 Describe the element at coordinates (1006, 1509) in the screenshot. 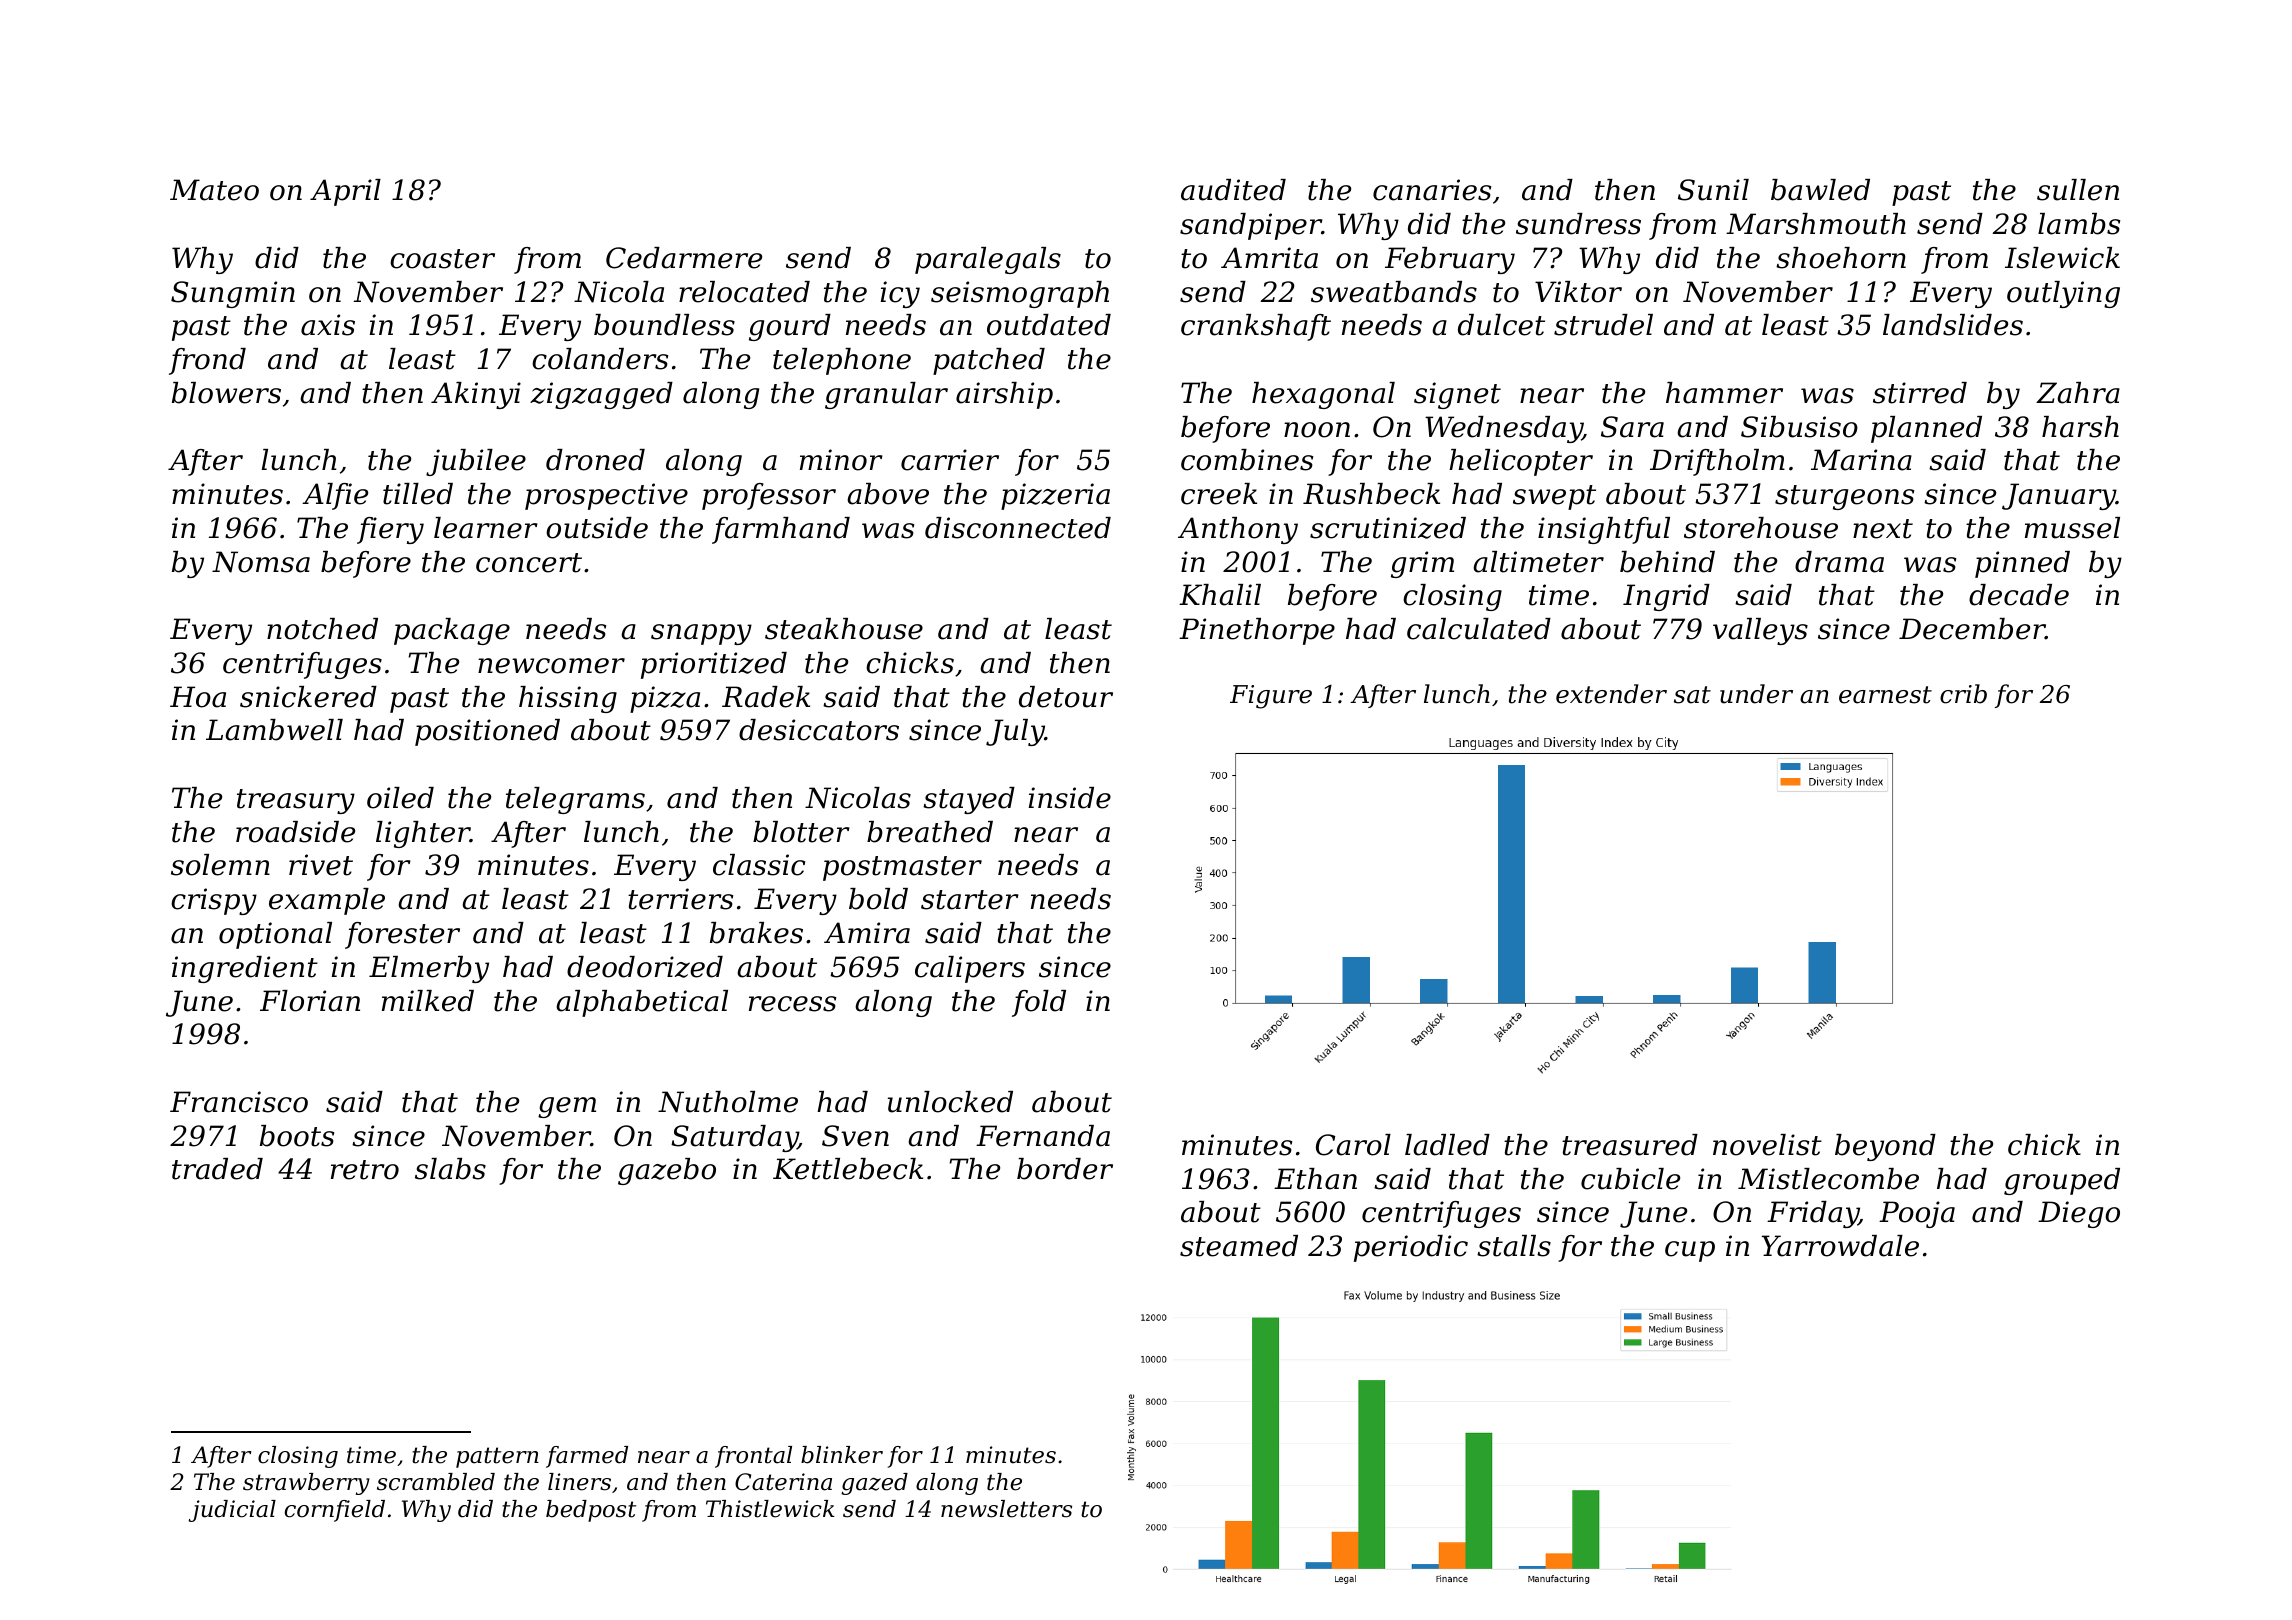

I see `newsletters` at that location.
